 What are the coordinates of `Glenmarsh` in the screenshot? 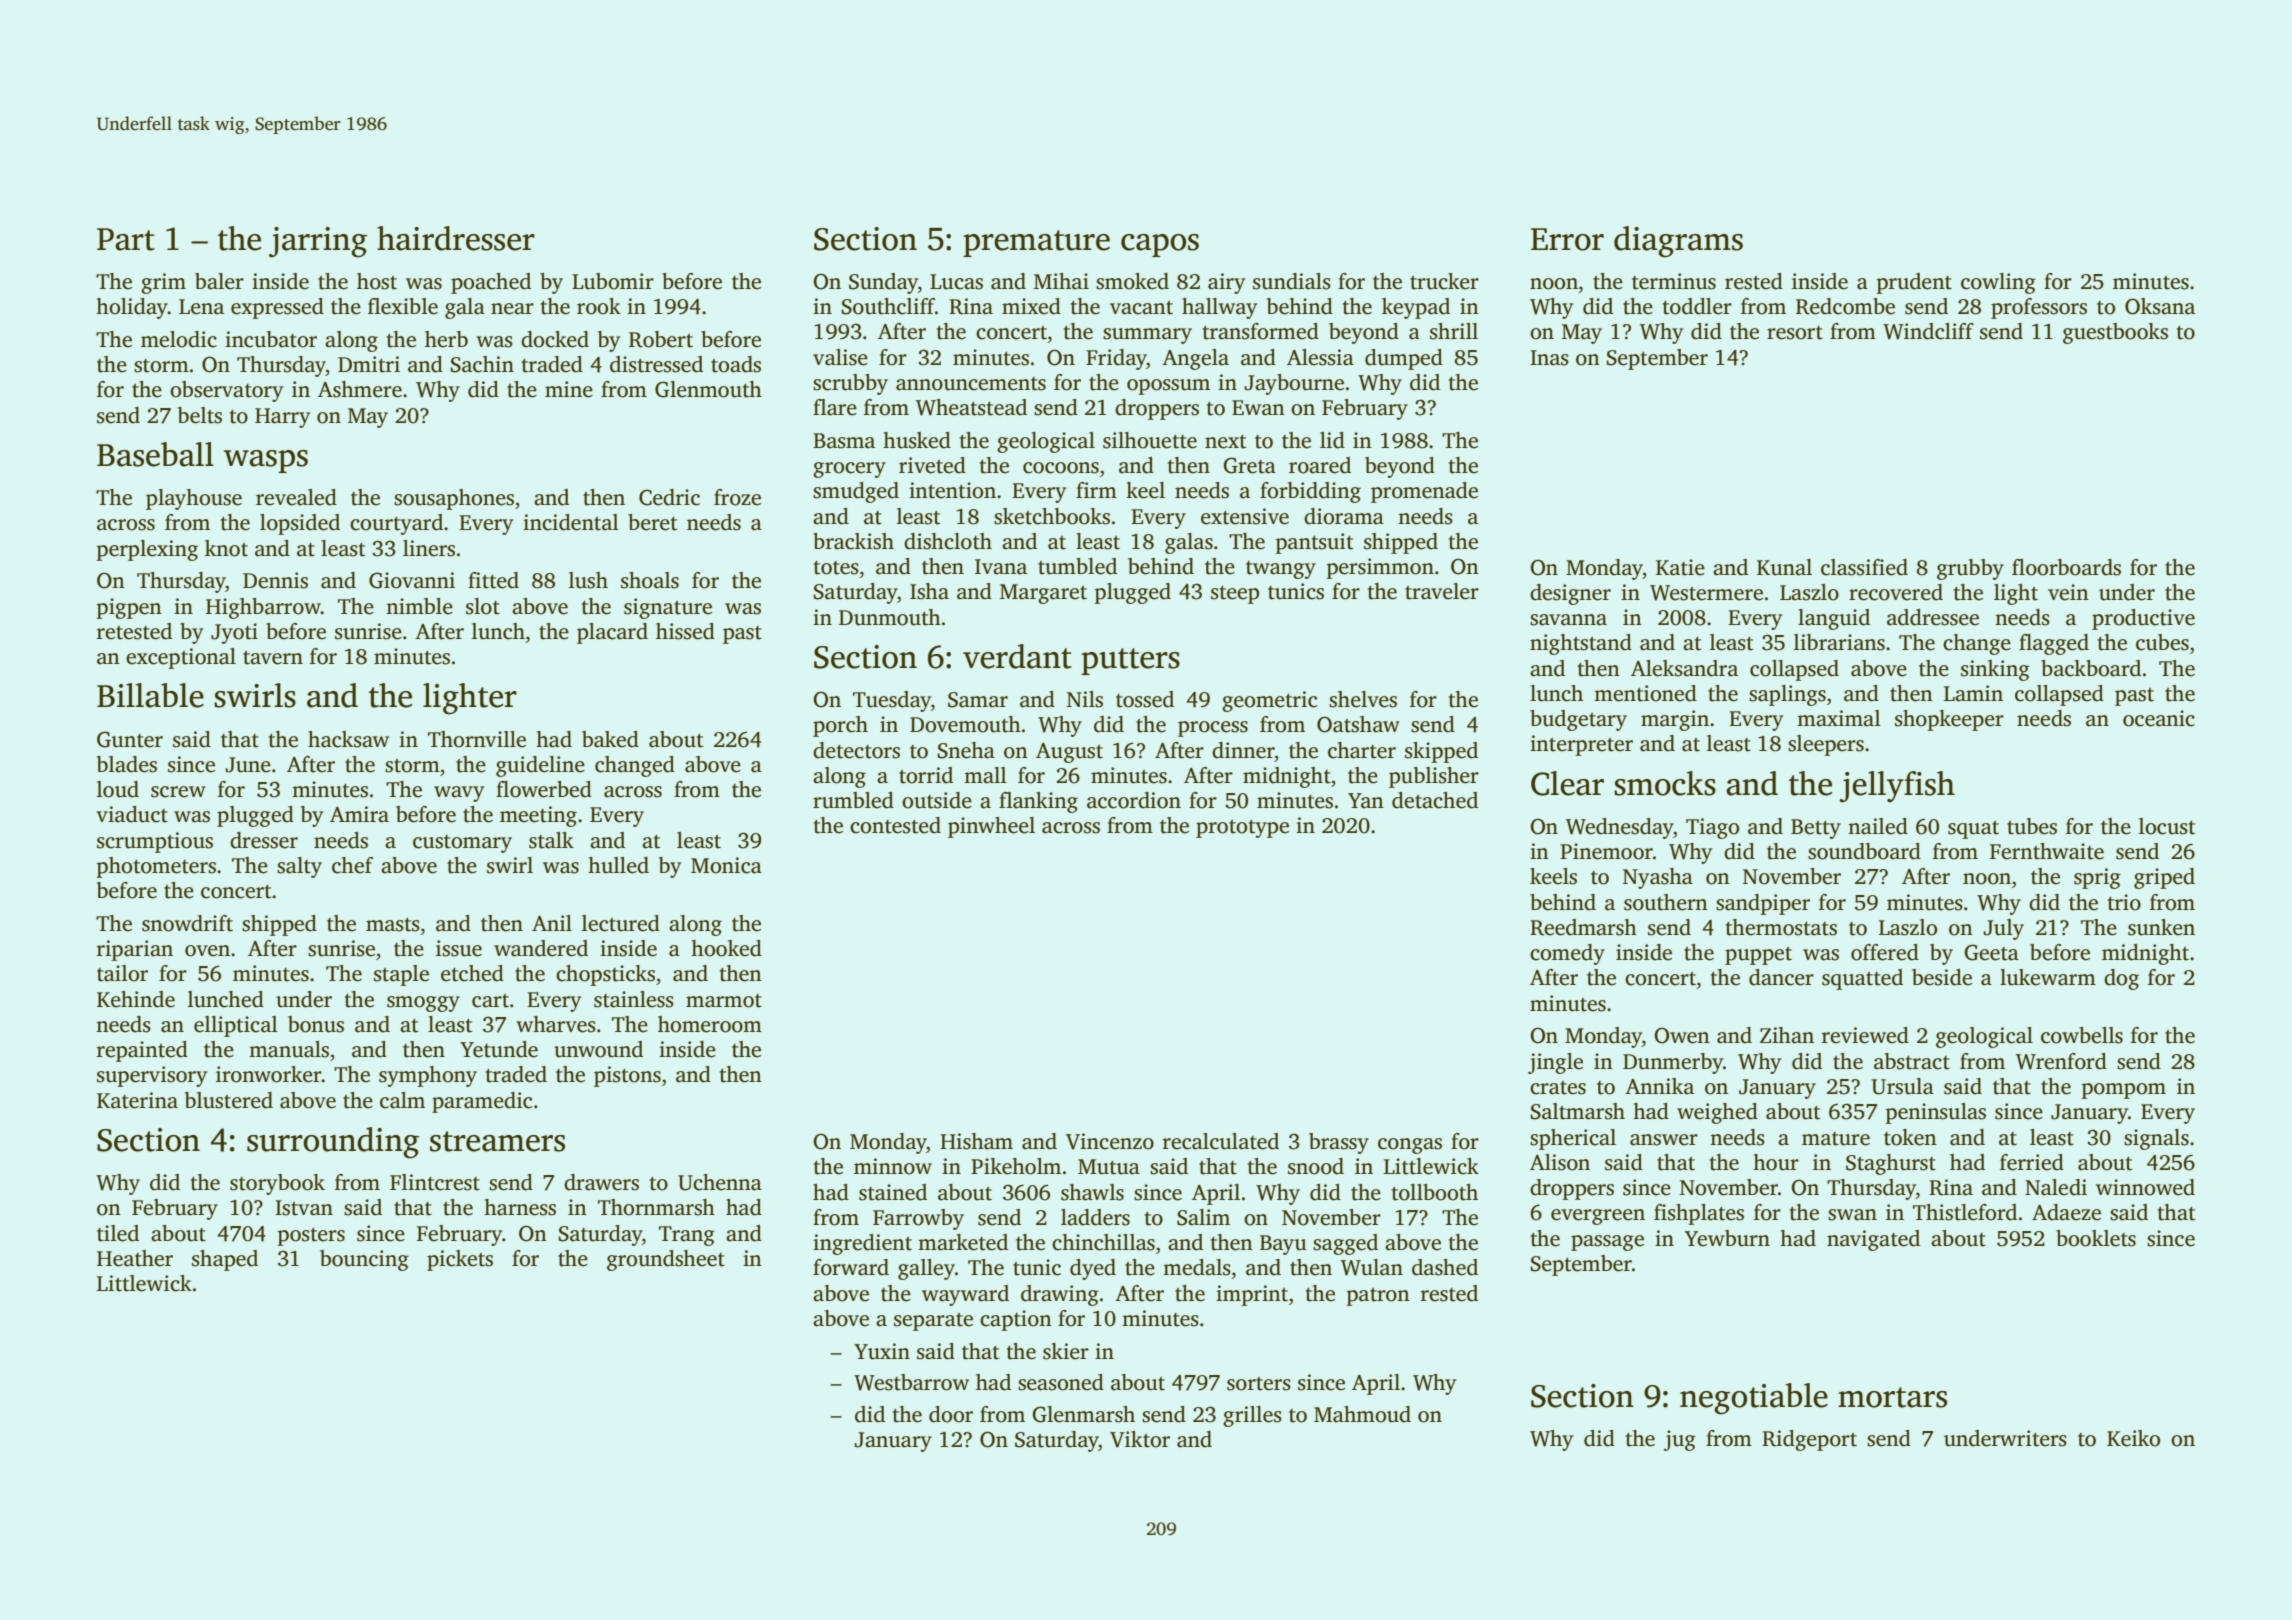 It's located at (1083, 1414).
